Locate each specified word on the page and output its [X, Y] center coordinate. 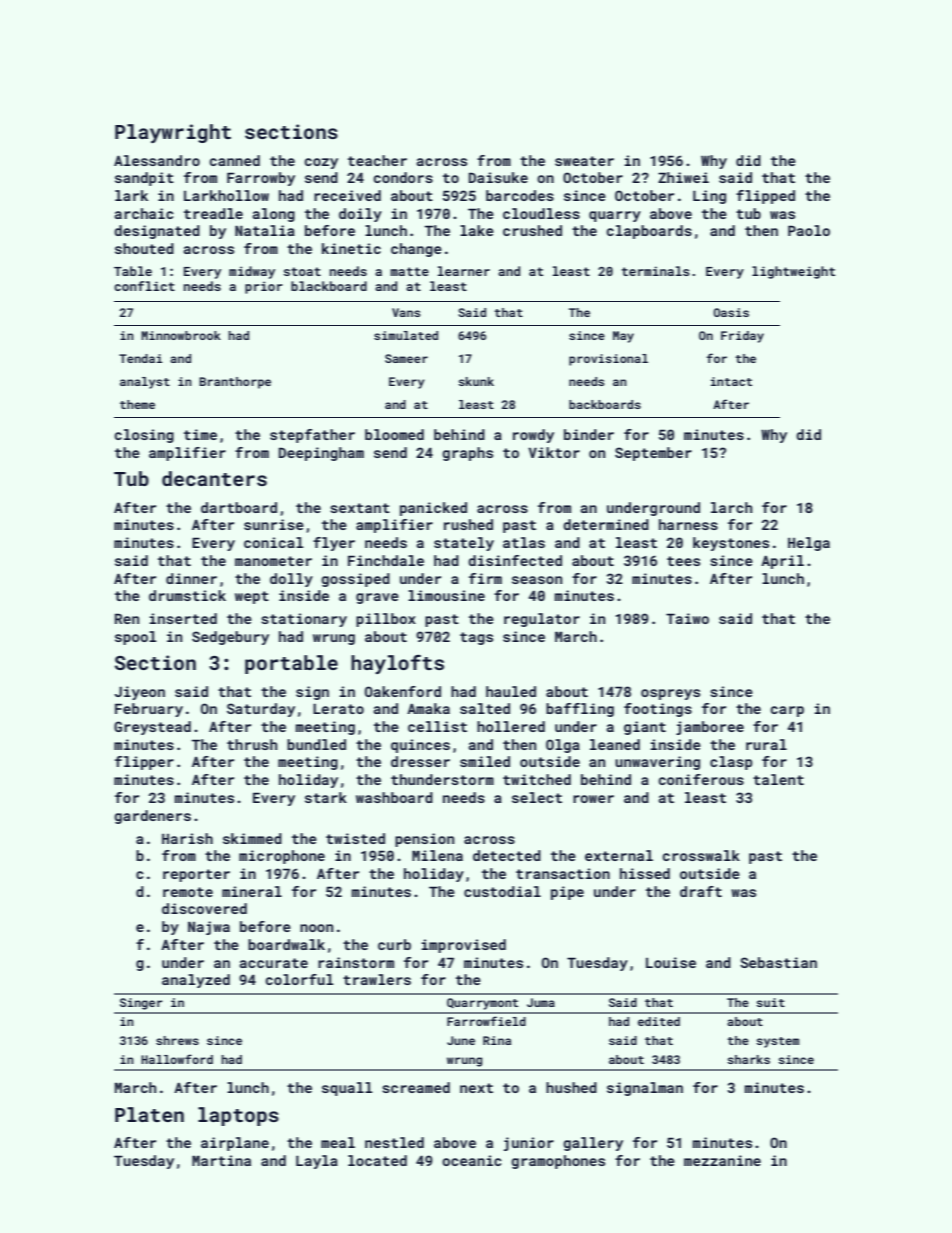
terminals [656, 271]
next [476, 1088]
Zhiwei [683, 177]
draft [701, 891]
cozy [321, 163]
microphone [282, 857]
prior [264, 287]
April [782, 562]
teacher [377, 160]
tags [476, 638]
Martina [221, 1160]
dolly [291, 580]
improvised [463, 946]
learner [464, 271]
